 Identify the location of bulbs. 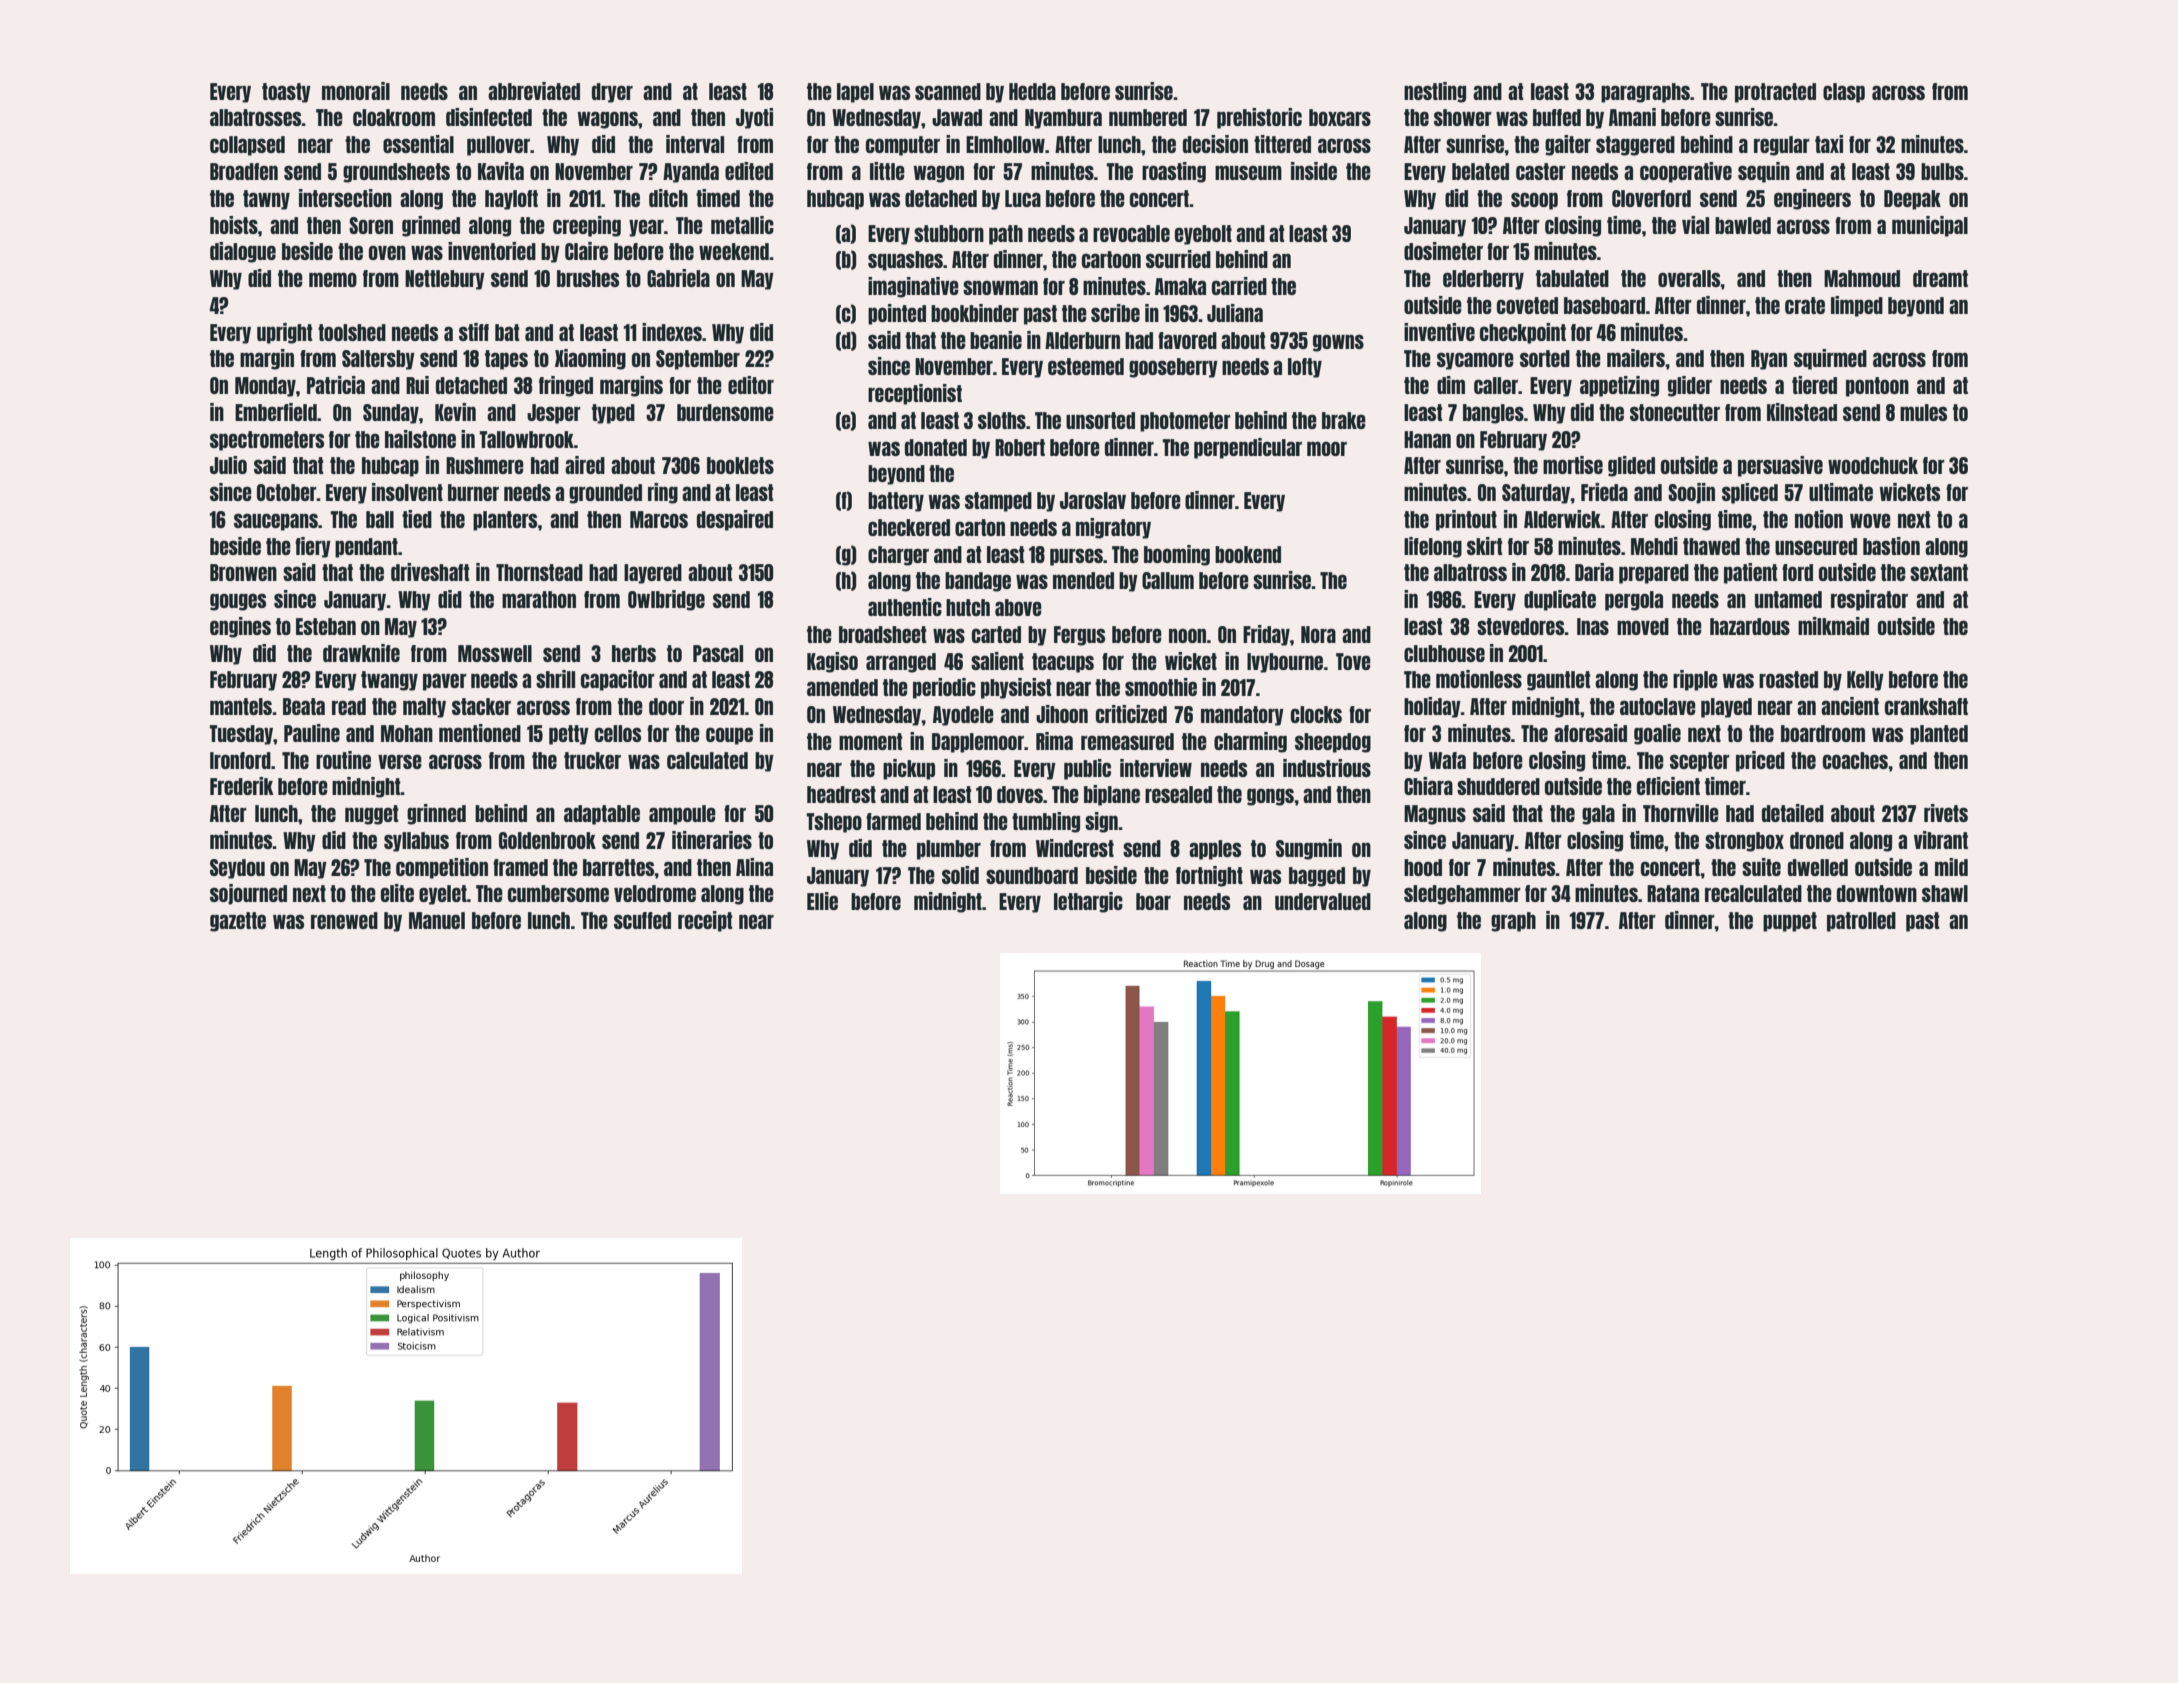
(1942, 171).
